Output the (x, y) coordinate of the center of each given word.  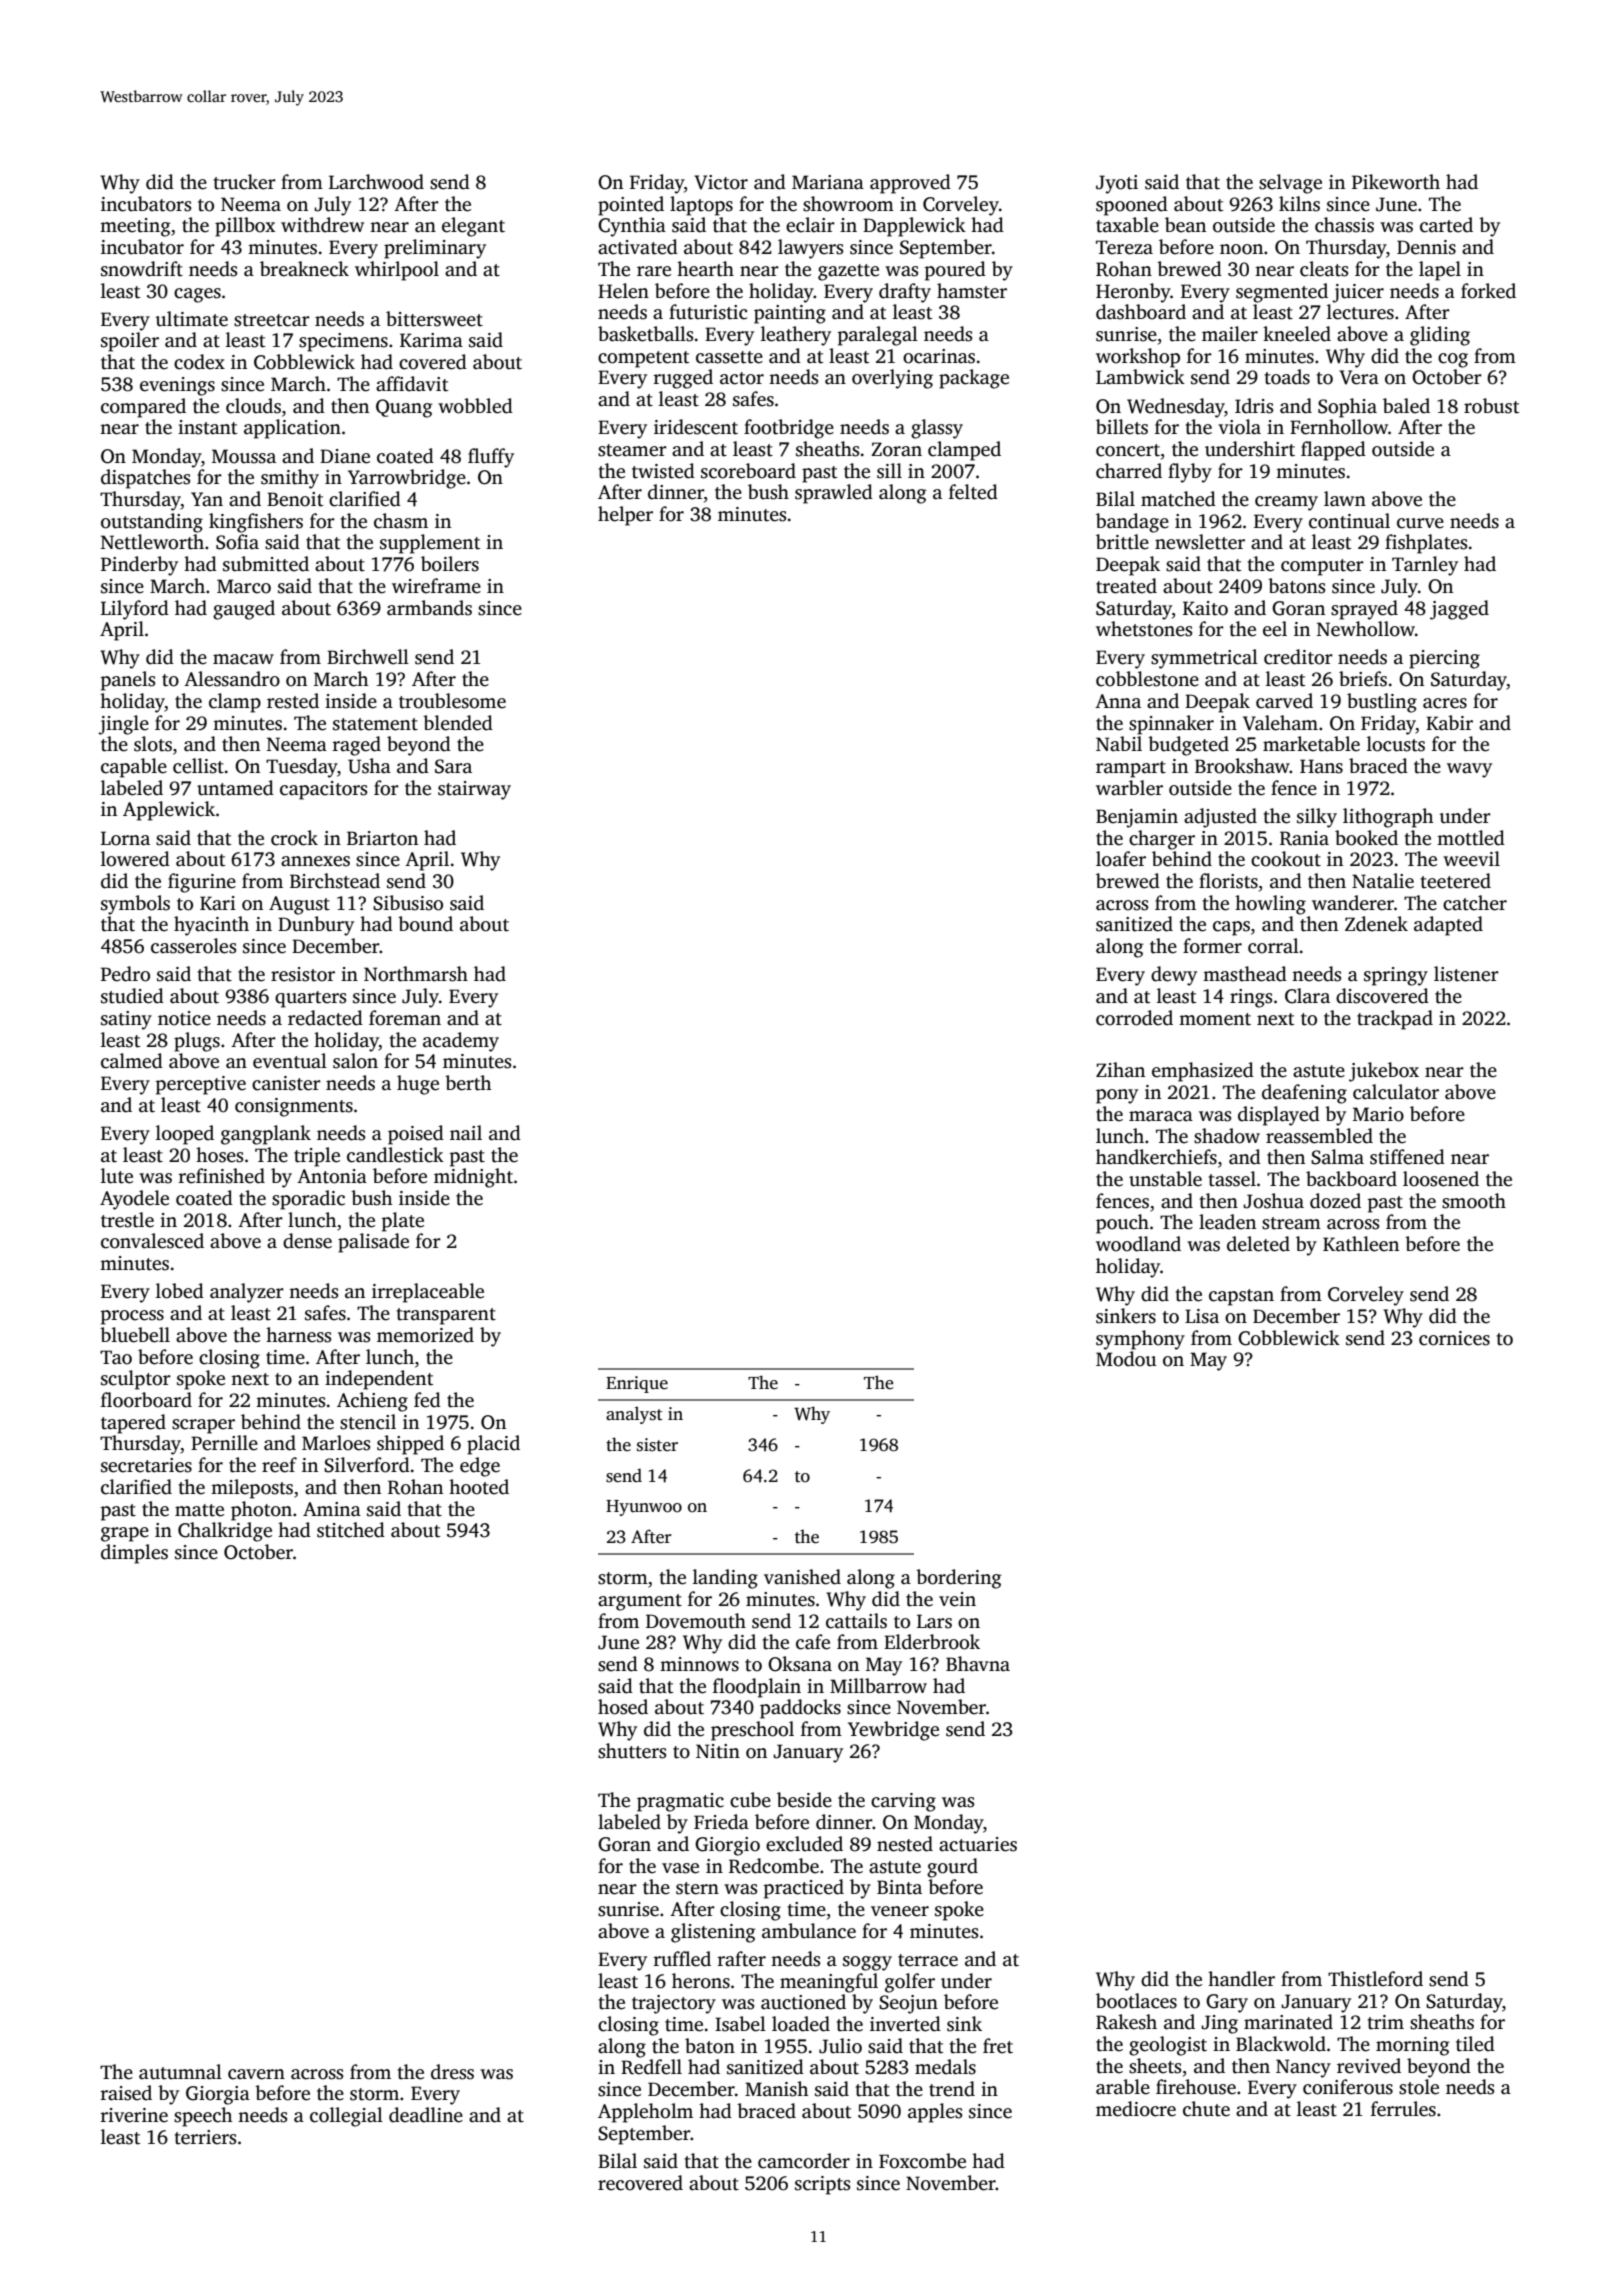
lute (117, 1176)
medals (945, 2067)
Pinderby (139, 566)
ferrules (1403, 2109)
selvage (1290, 184)
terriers (205, 2137)
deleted (1258, 1244)
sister (657, 1445)
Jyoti (1117, 184)
